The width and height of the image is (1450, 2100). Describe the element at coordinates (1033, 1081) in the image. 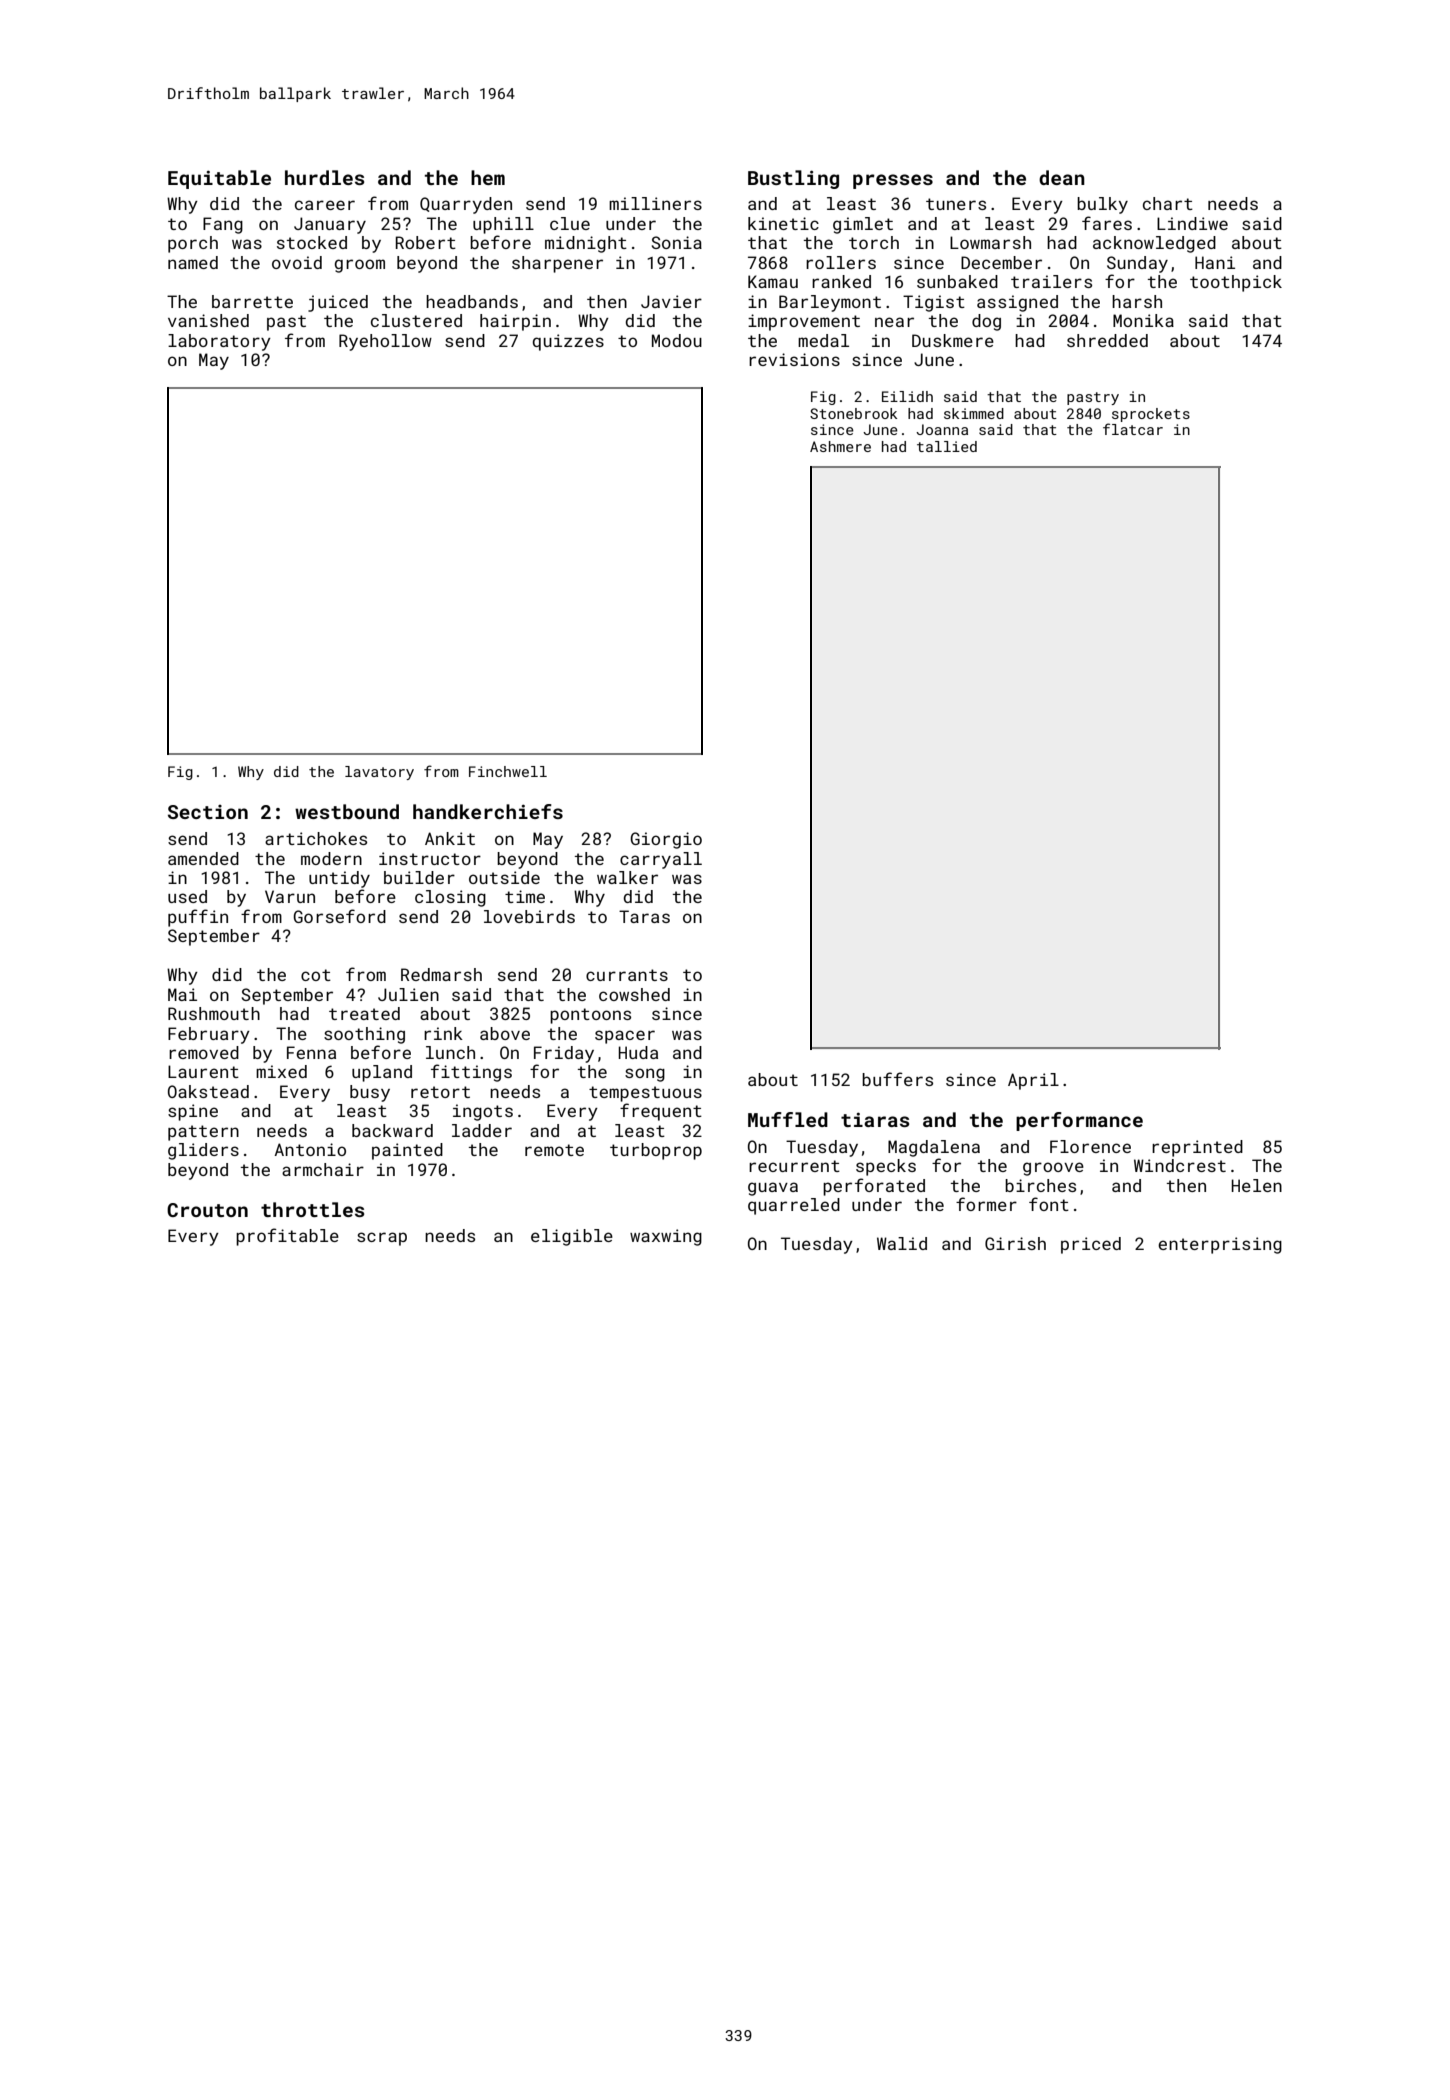

I see `April` at that location.
